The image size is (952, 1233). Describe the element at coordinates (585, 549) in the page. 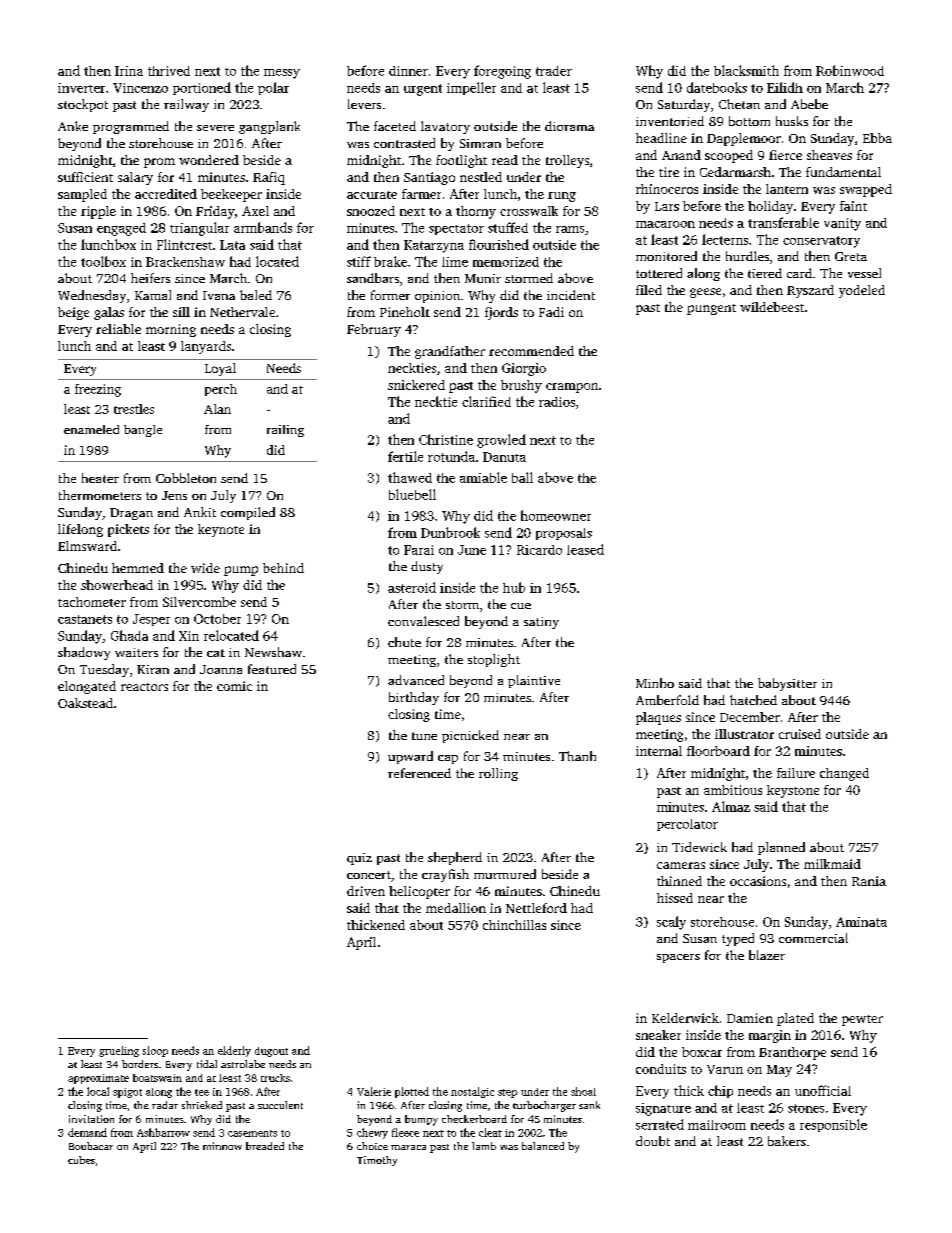

I see `leased` at that location.
